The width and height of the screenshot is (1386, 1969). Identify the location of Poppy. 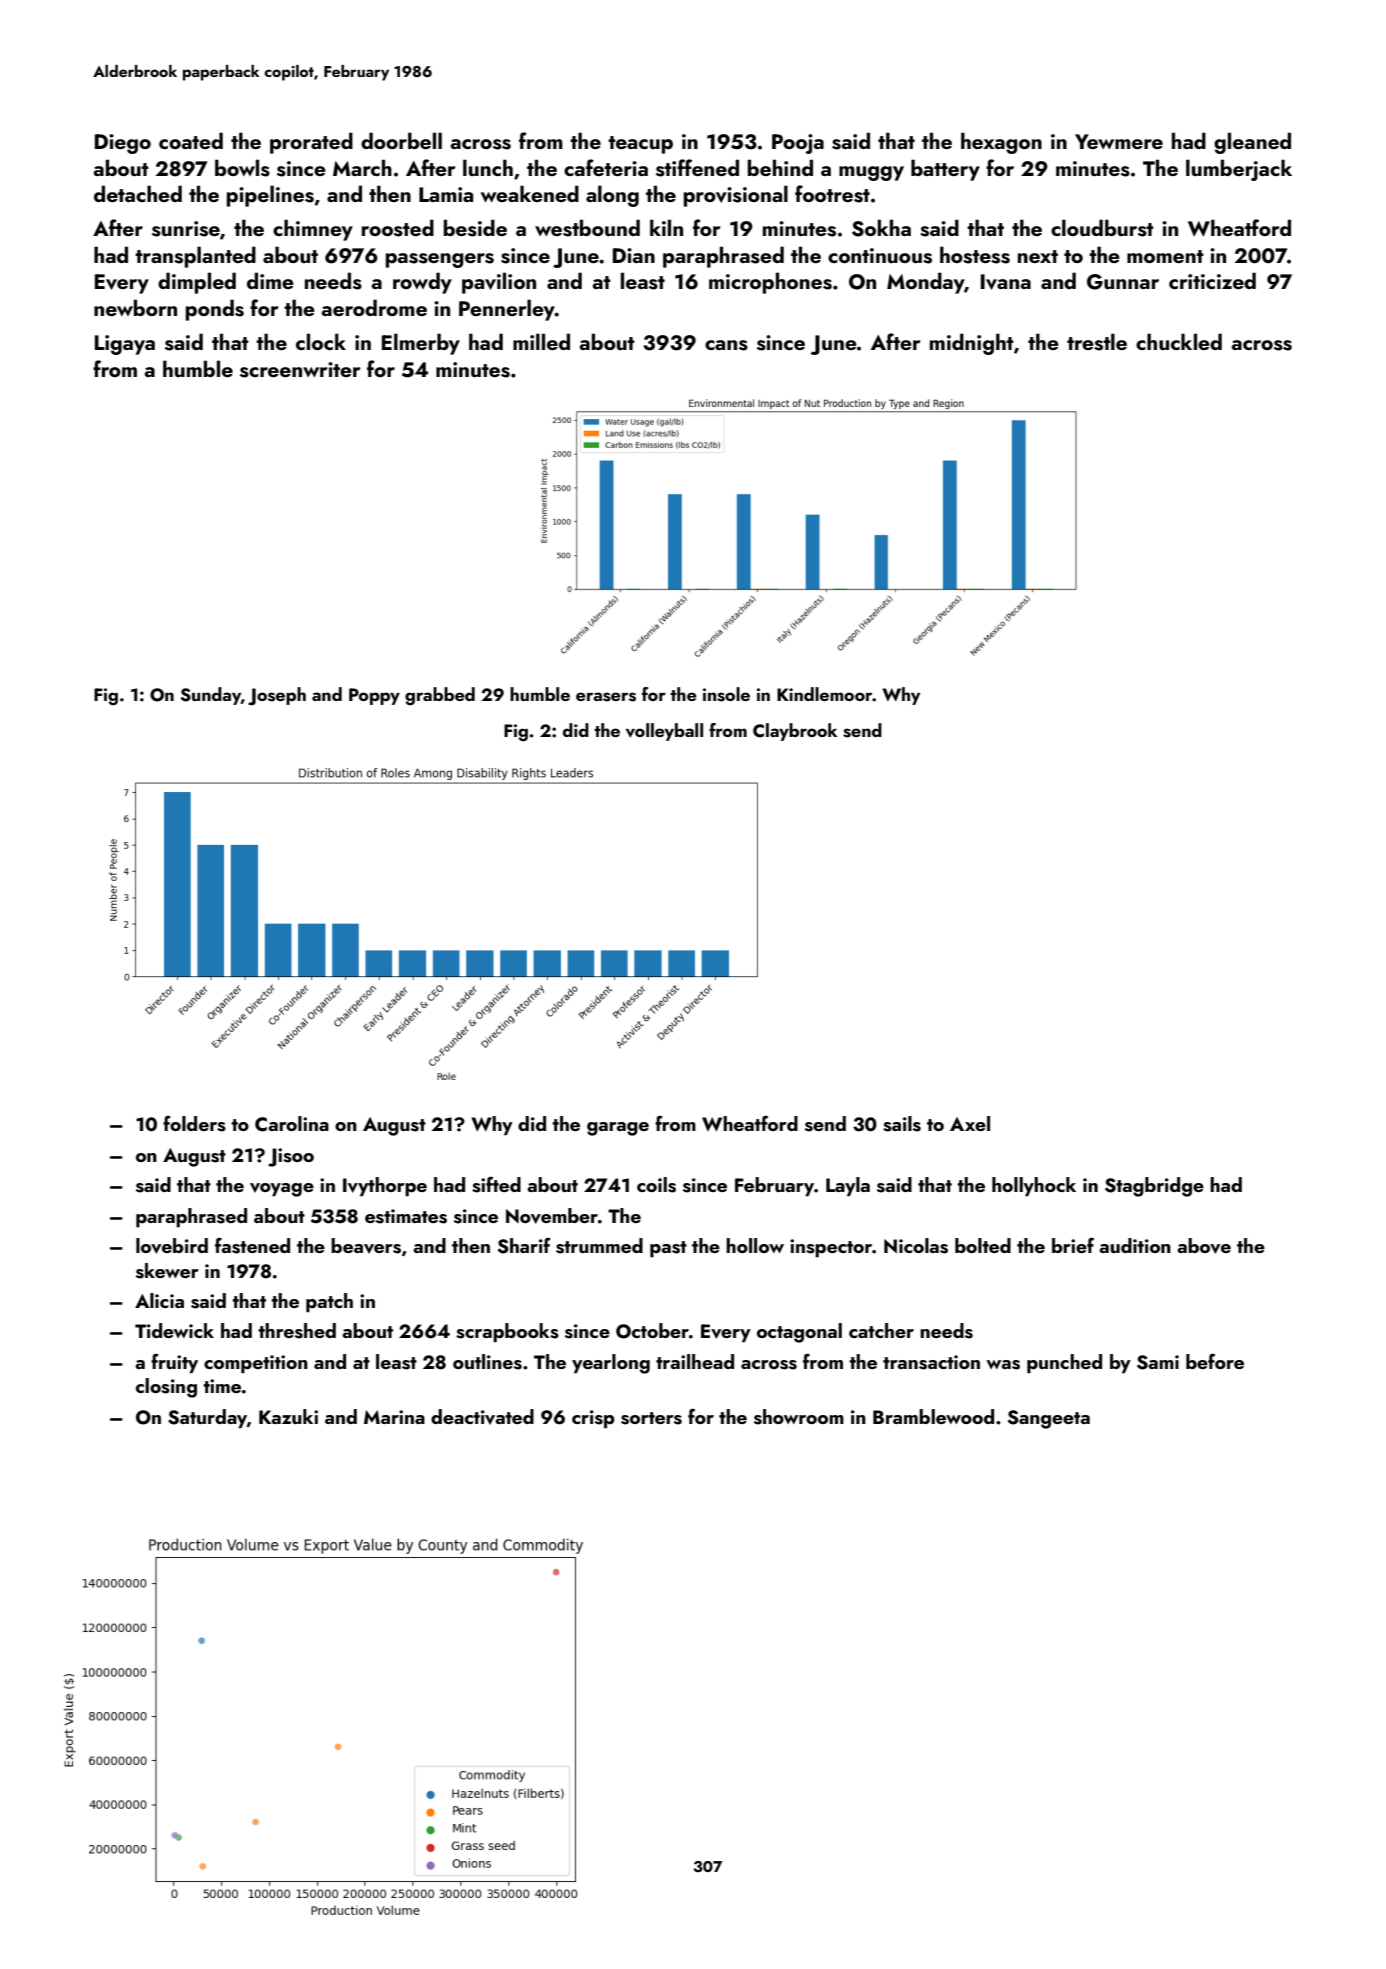
(374, 696).
